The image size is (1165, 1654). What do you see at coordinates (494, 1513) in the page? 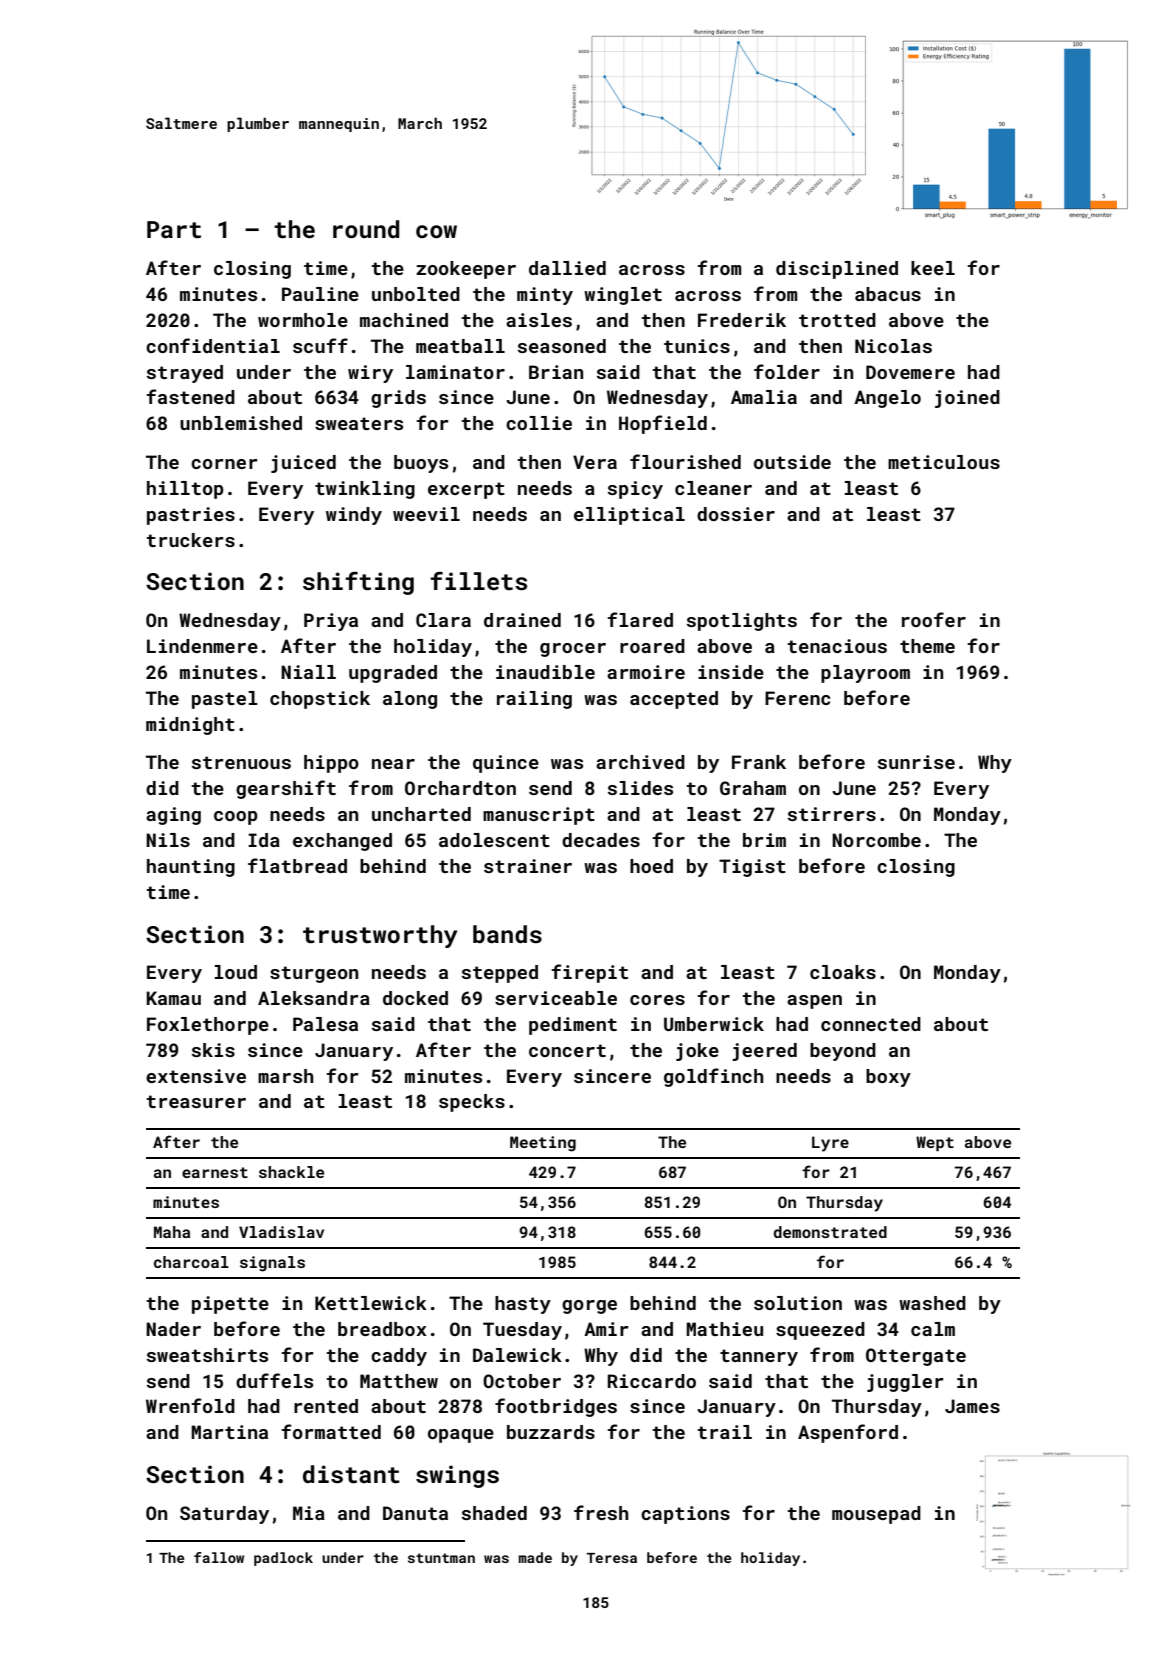
I see `shaded` at bounding box center [494, 1513].
